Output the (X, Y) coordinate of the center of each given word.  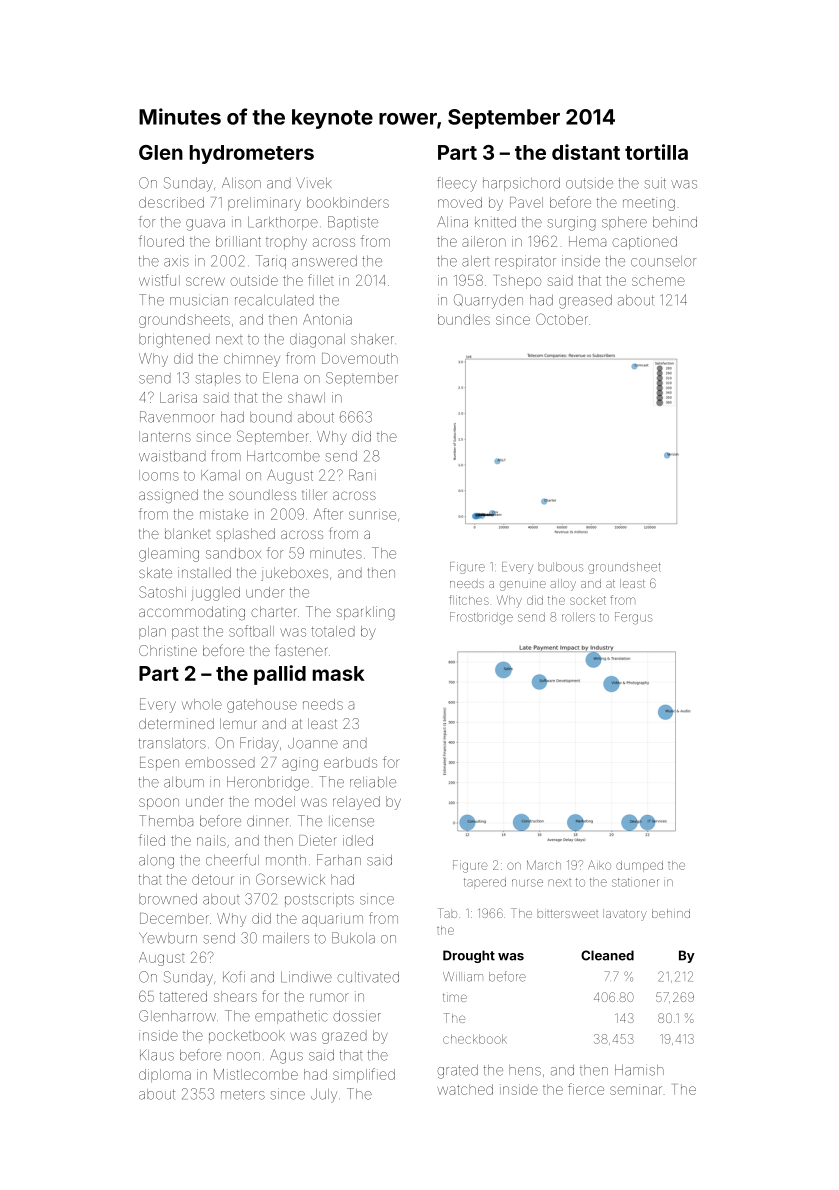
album (184, 782)
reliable (373, 782)
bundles (464, 319)
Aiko (599, 865)
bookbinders (348, 202)
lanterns (165, 436)
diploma (165, 1075)
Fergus (633, 618)
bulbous (560, 567)
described (171, 202)
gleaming (169, 555)
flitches (469, 600)
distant (586, 152)
